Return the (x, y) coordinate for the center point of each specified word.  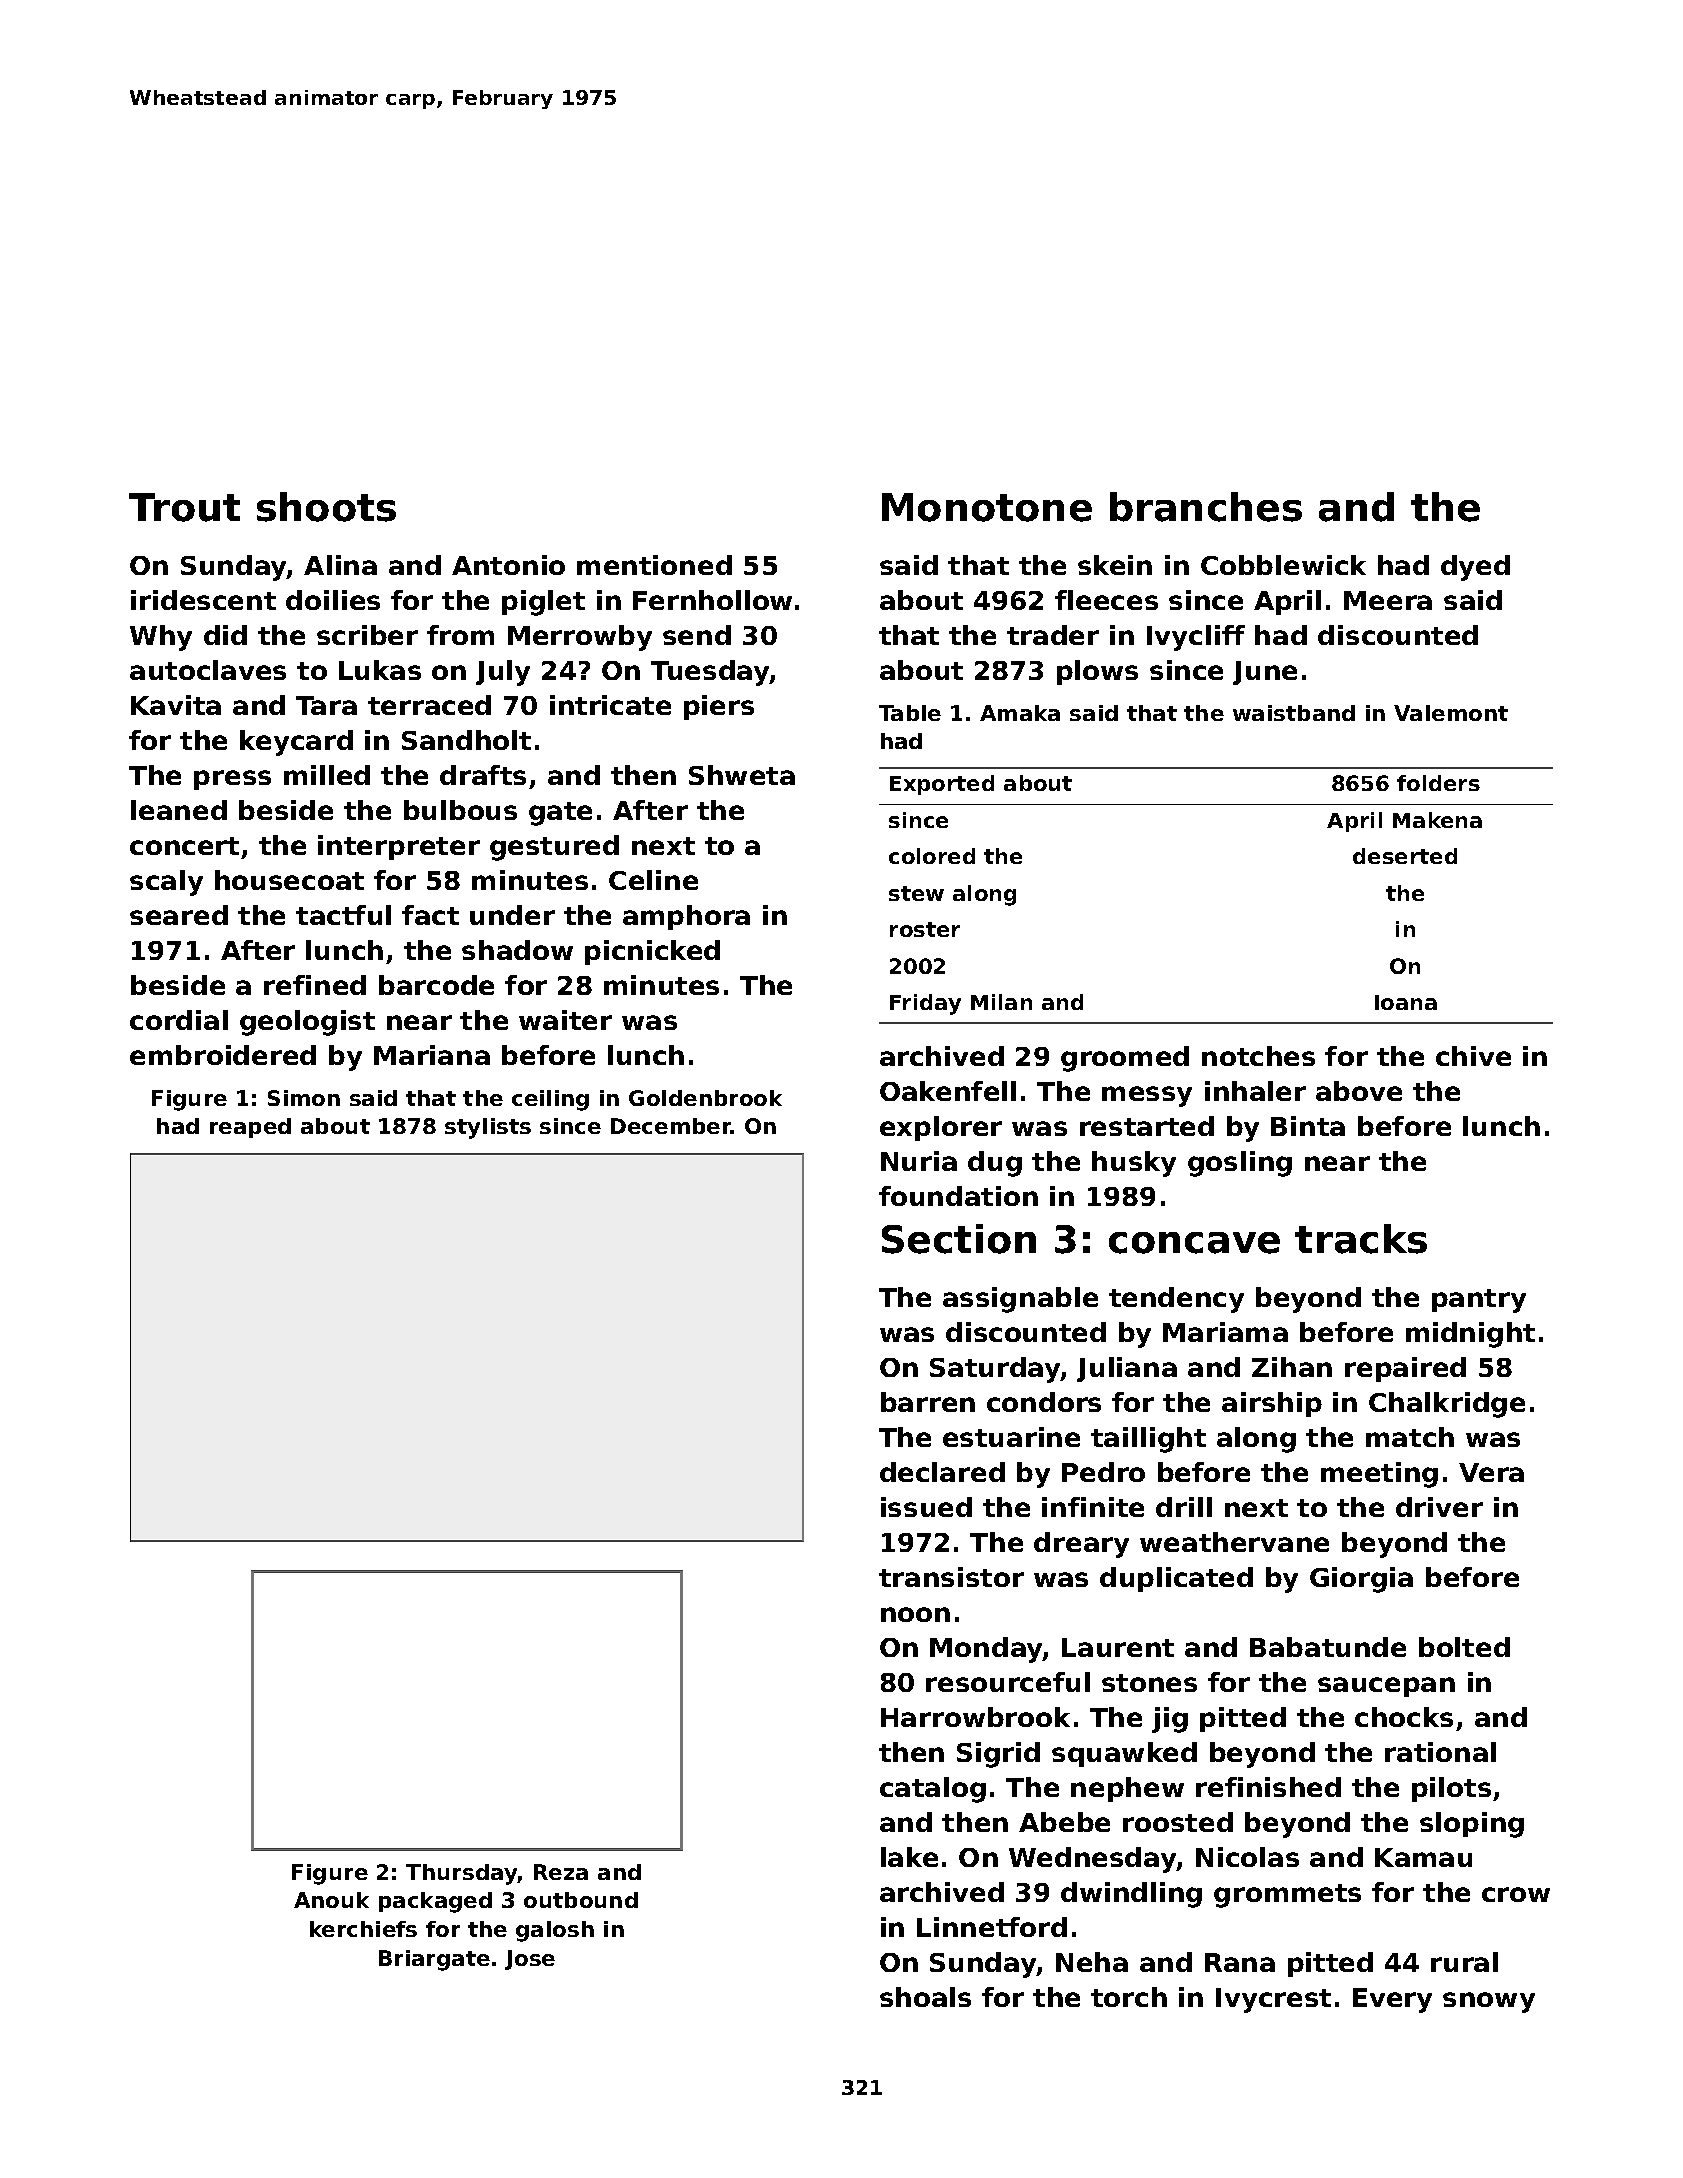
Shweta (742, 775)
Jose (530, 1960)
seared (179, 915)
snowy (1489, 2002)
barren (928, 1402)
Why (161, 638)
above (1359, 1091)
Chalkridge (1447, 1405)
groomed (1125, 1059)
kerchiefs (363, 1929)
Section (959, 1239)
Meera (1388, 600)
